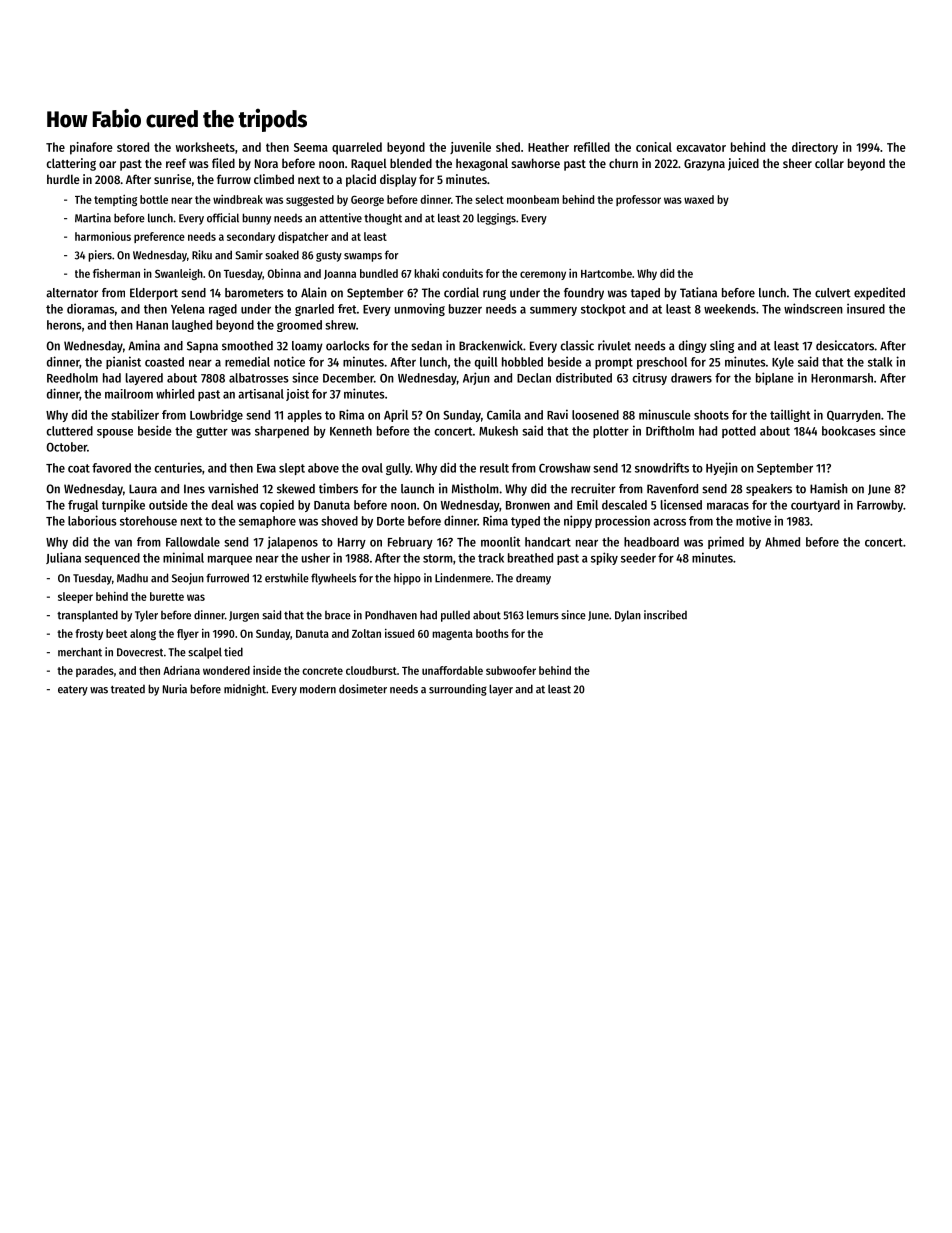 The width and height of the page is (952, 1233). What do you see at coordinates (829, 163) in the page?
I see `collar` at bounding box center [829, 163].
